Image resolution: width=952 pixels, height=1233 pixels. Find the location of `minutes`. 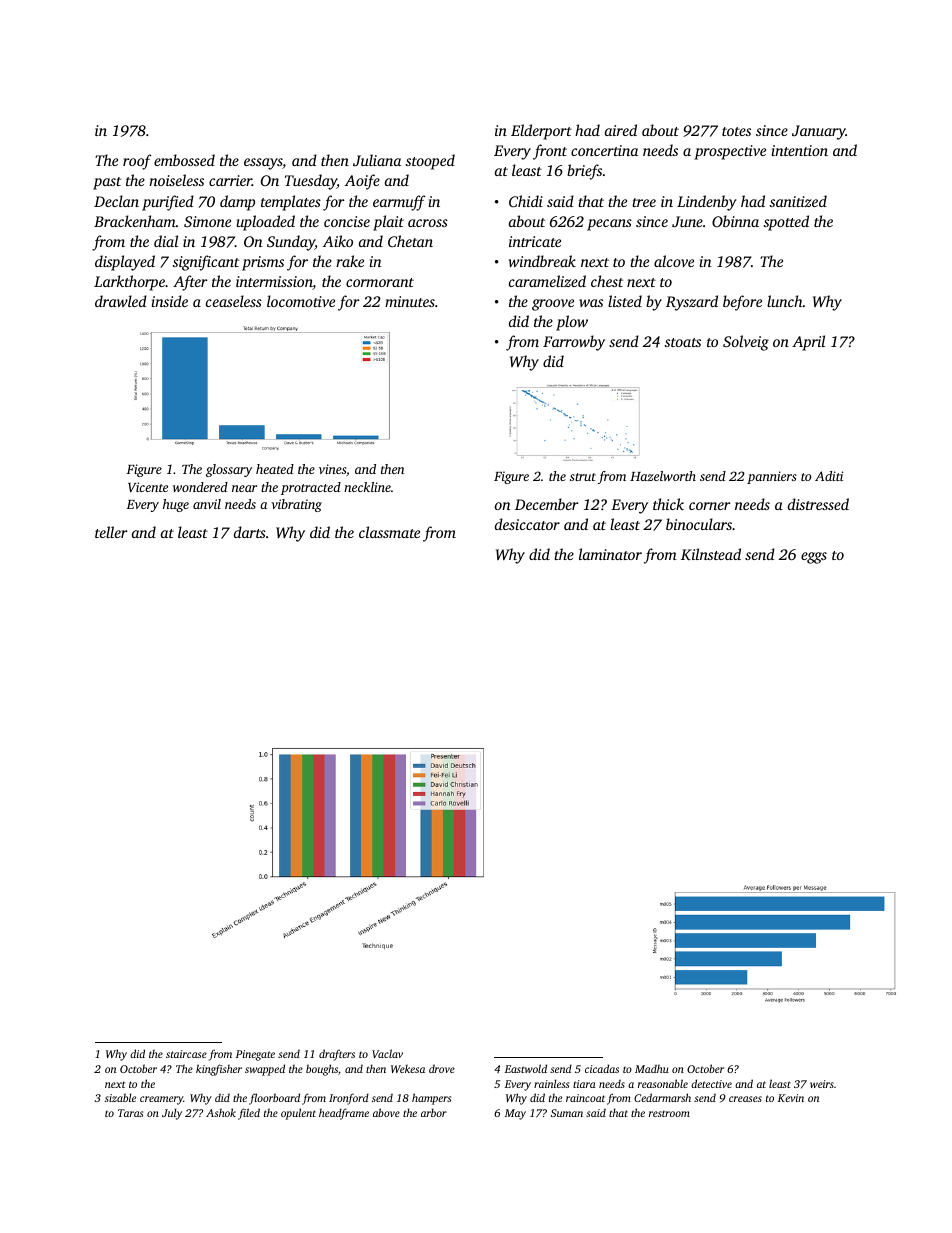

minutes is located at coordinates (410, 301).
